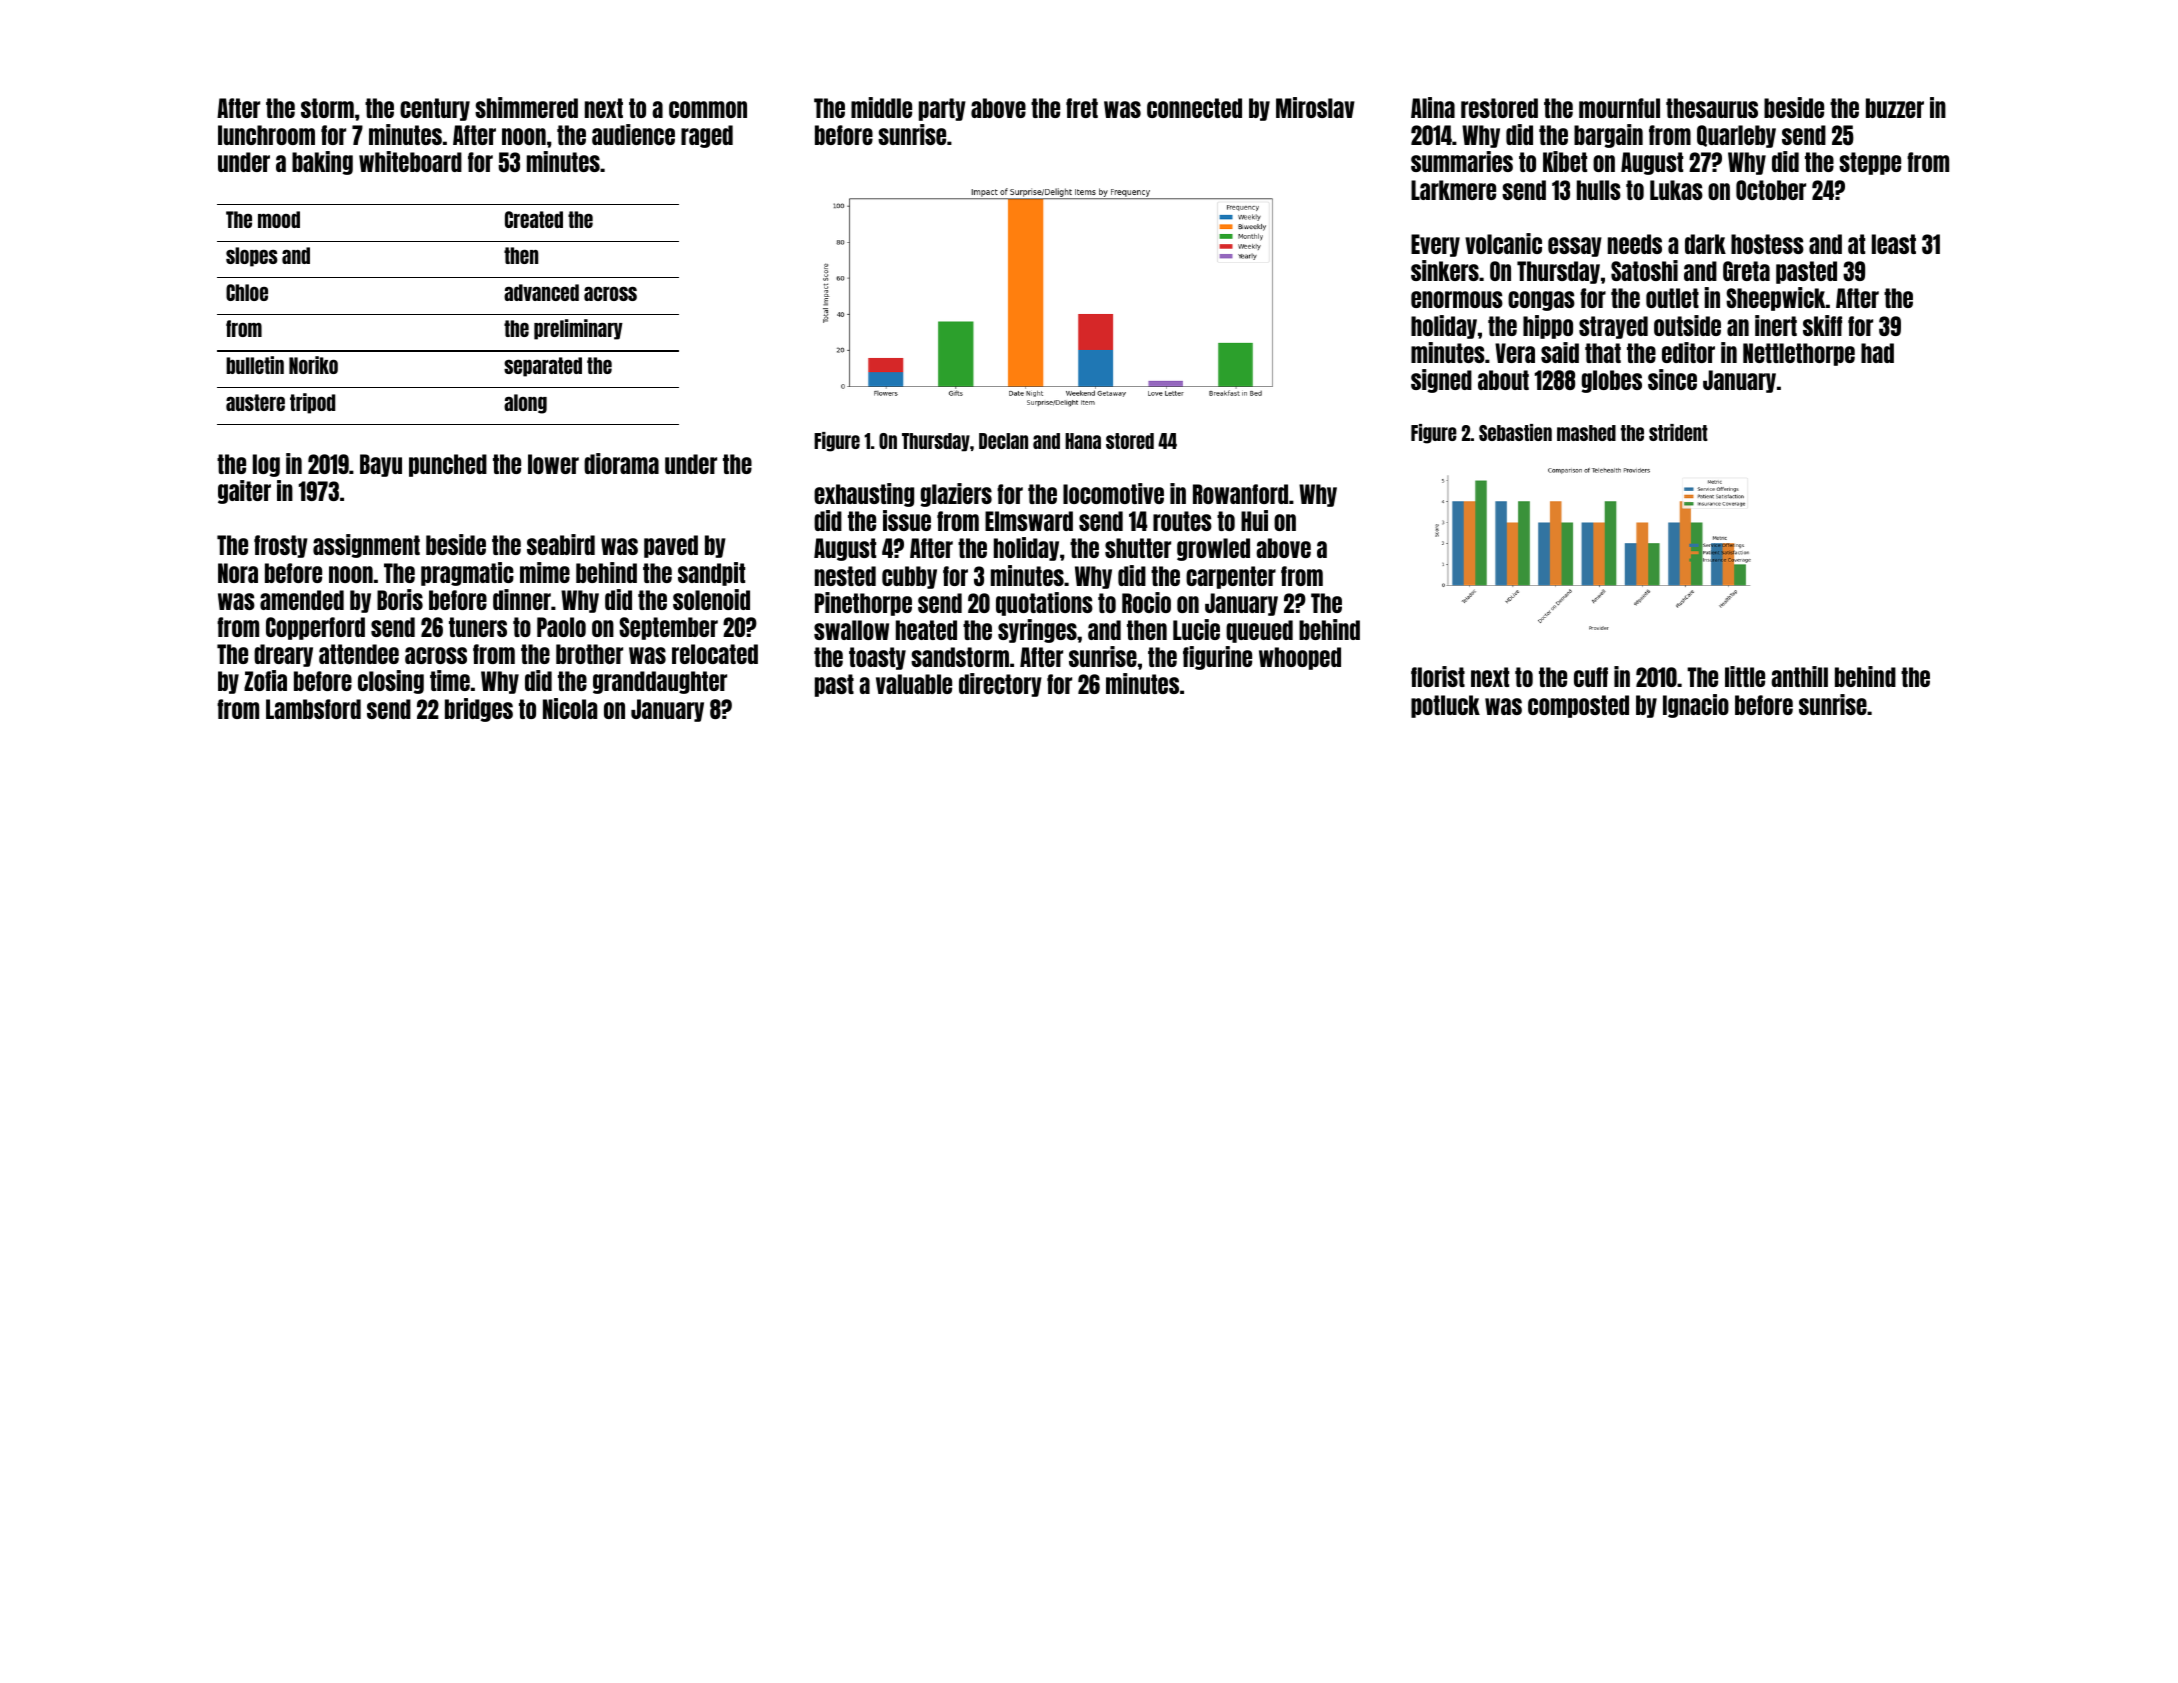 The width and height of the document is (2178, 1683). What do you see at coordinates (543, 367) in the document?
I see `separated` at bounding box center [543, 367].
